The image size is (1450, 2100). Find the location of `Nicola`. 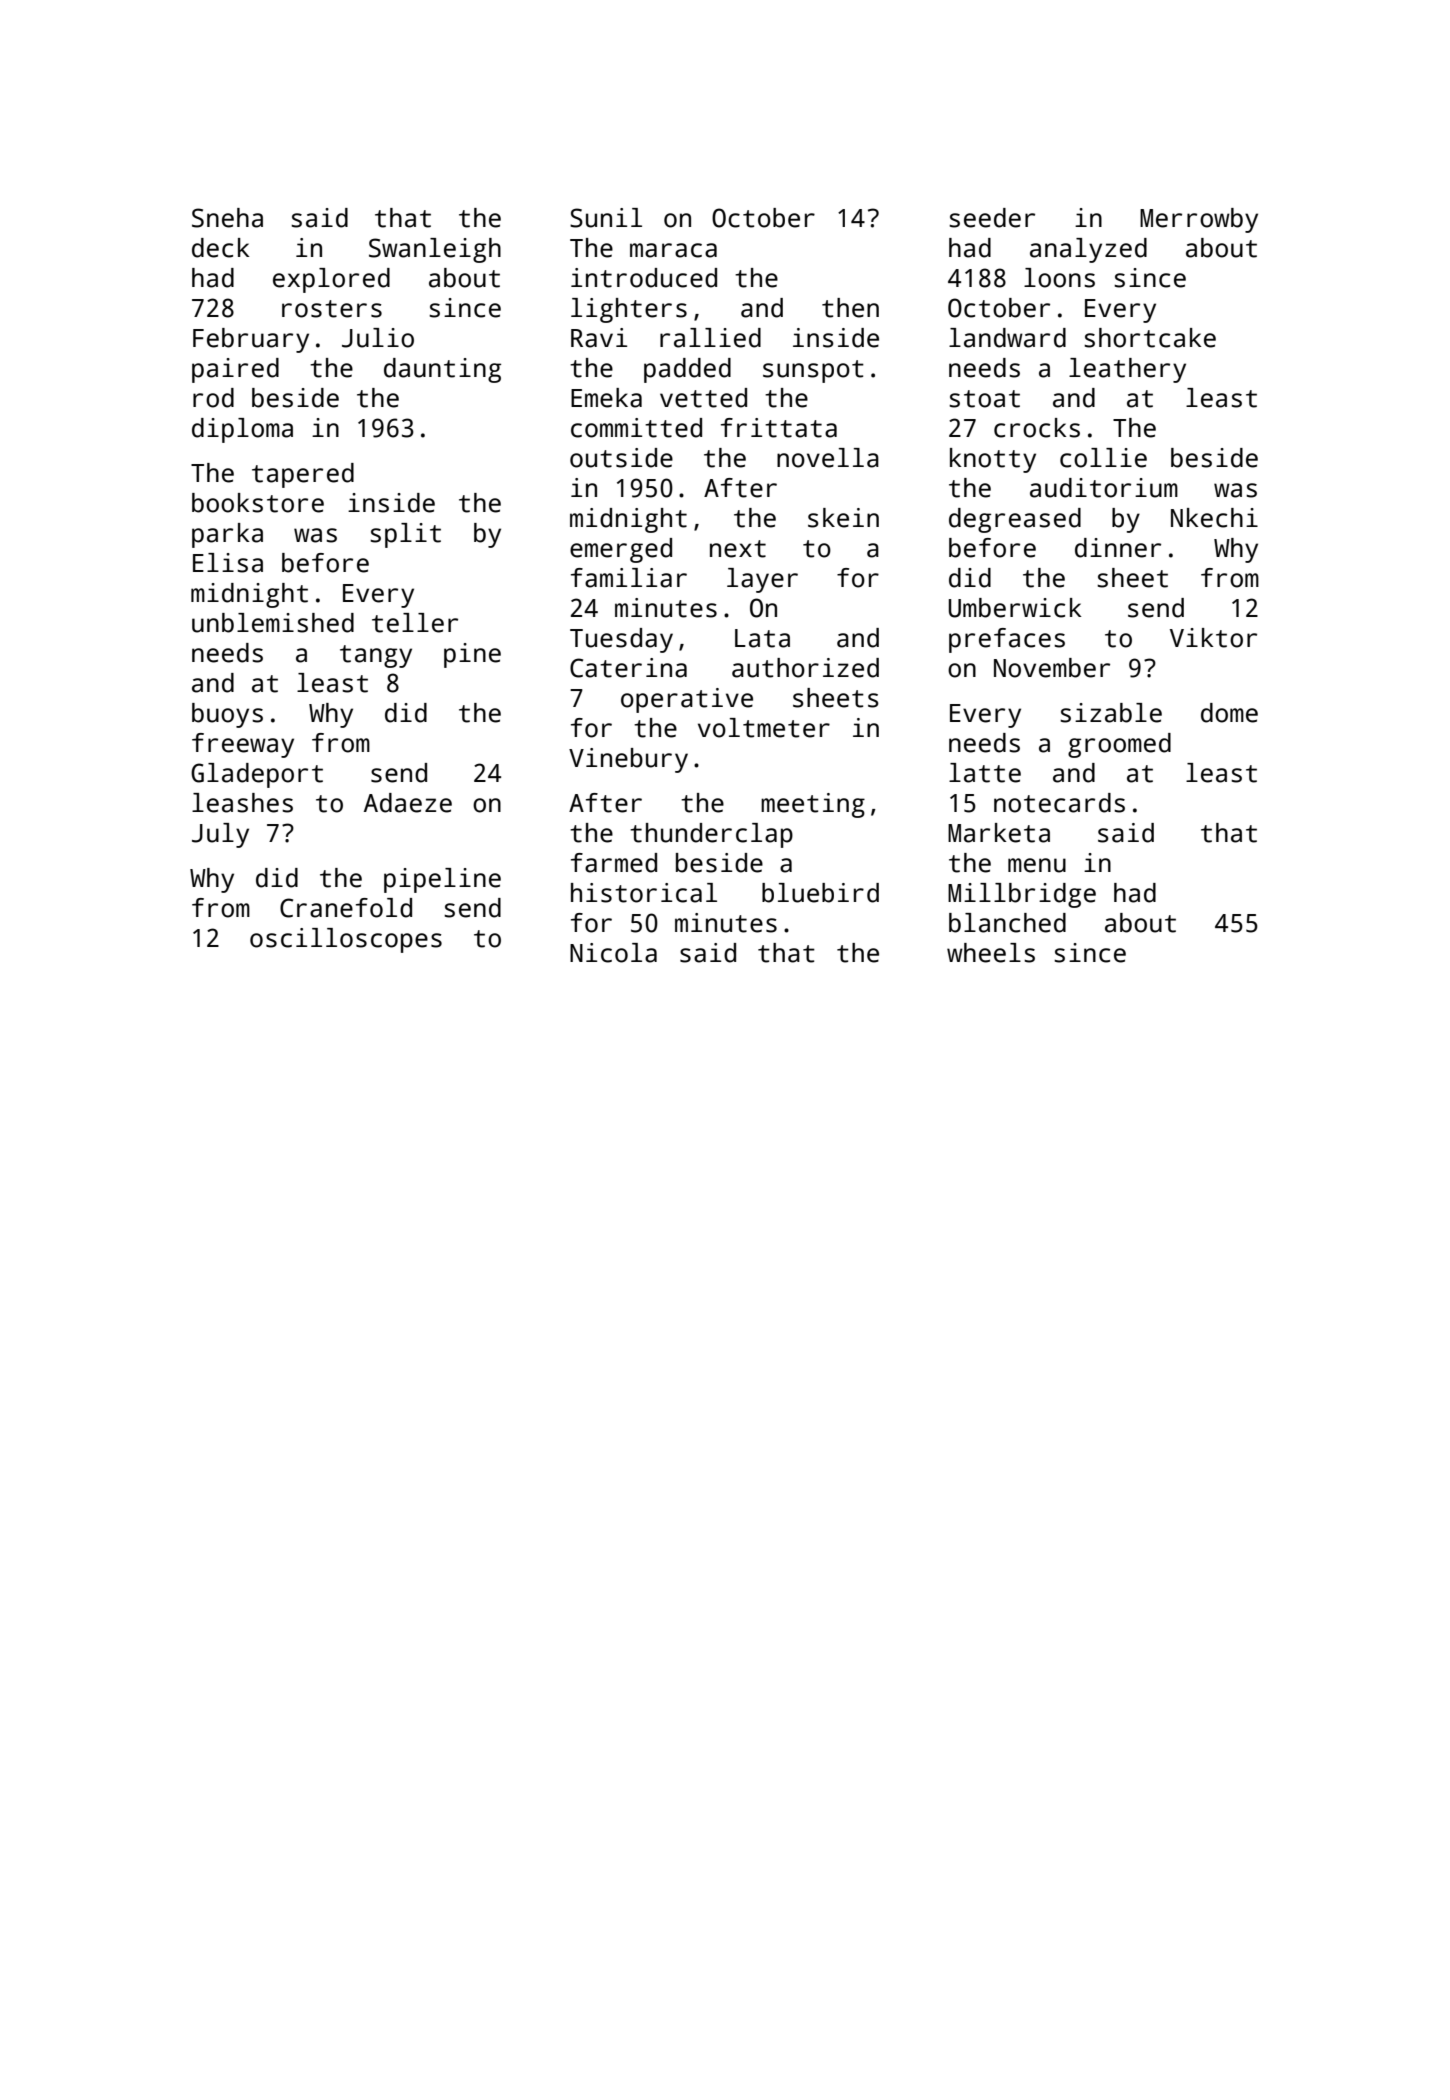

Nicola is located at coordinates (613, 953).
